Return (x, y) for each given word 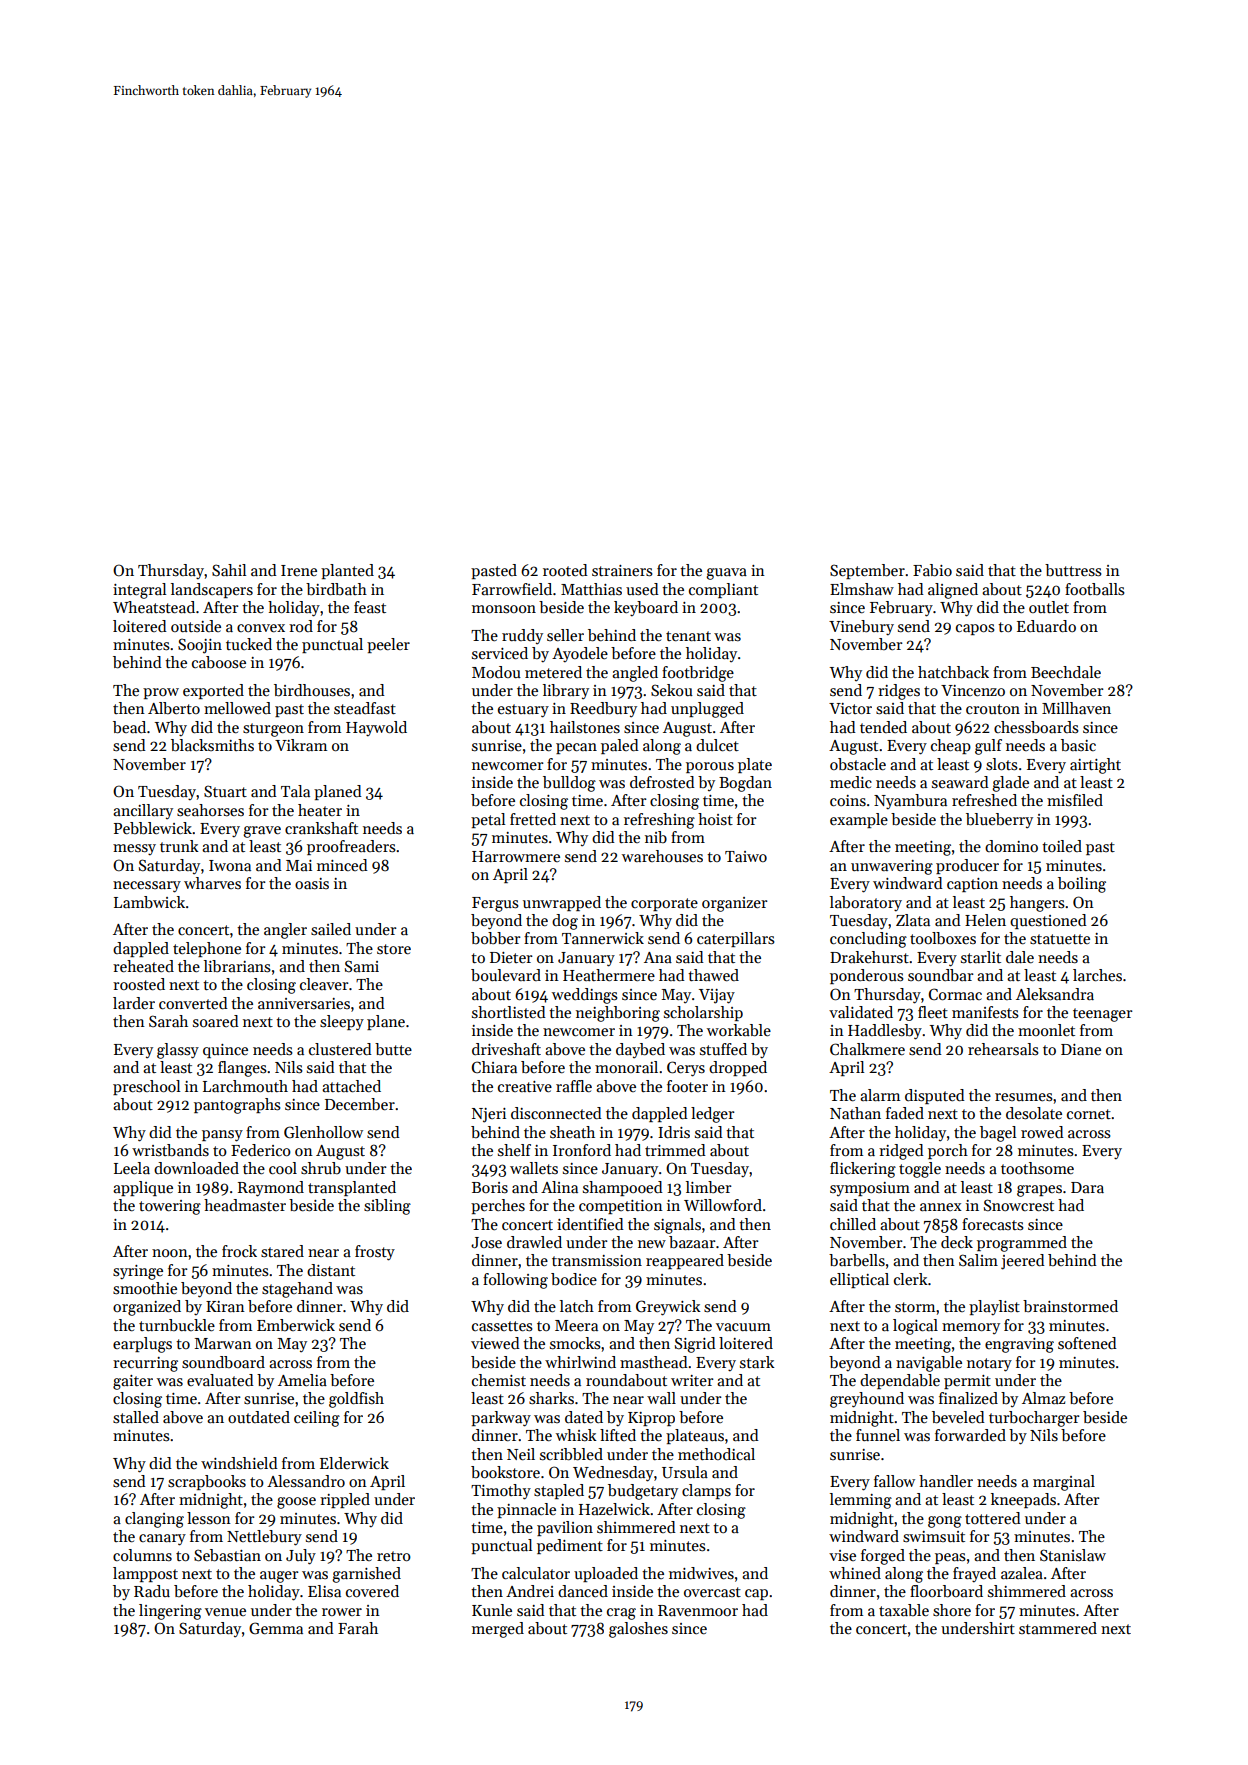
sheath (572, 1132)
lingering (170, 1612)
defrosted (662, 782)
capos (975, 629)
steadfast (365, 708)
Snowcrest (1019, 1205)
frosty (375, 1253)
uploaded (606, 1574)
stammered (1058, 1628)
